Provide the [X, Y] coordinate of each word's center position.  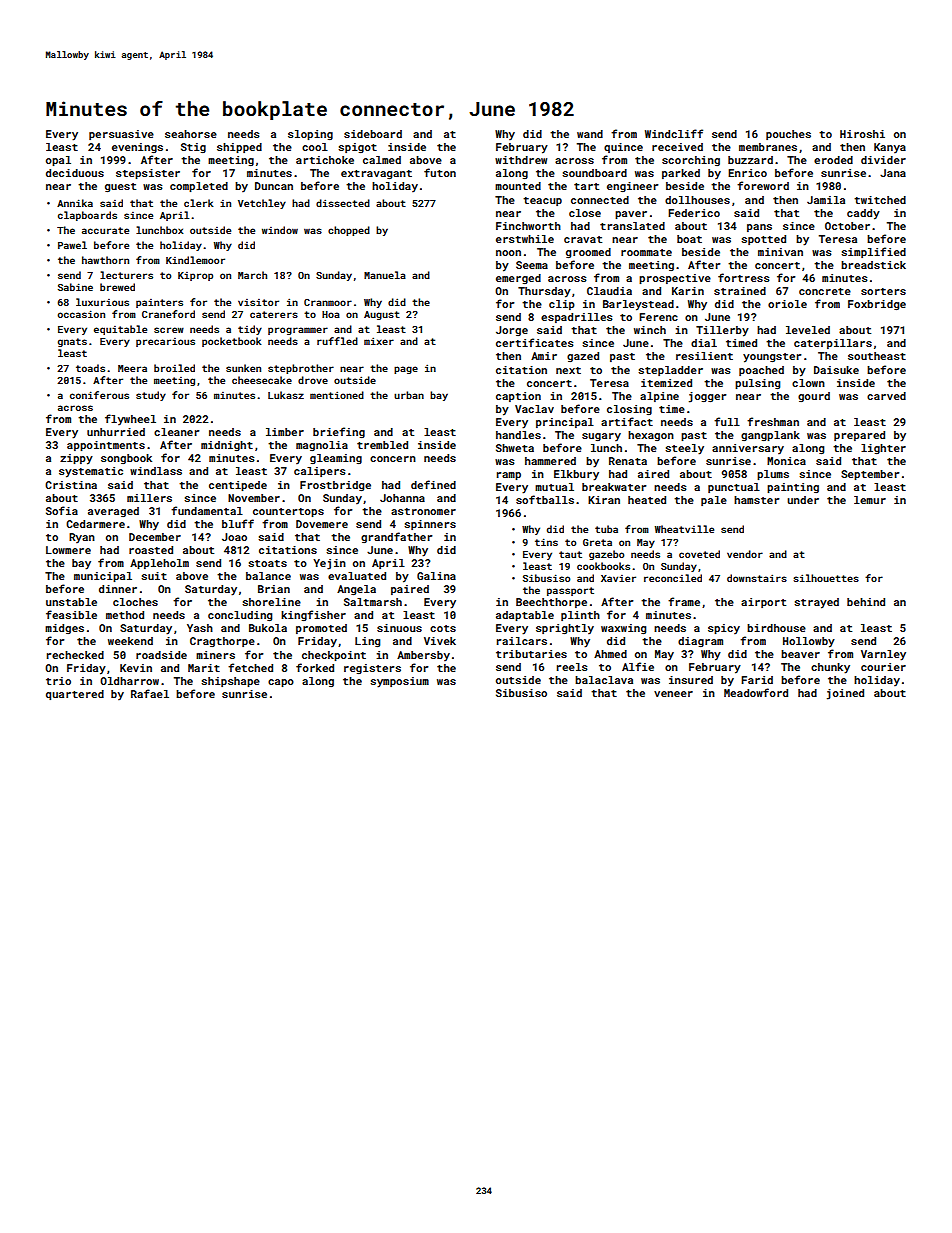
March [252, 275]
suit [154, 576]
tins [546, 542]
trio [58, 681]
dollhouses [697, 200]
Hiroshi [862, 134]
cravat [583, 239]
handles [518, 435]
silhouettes [826, 578]
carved [886, 396]
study [151, 396]
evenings [137, 148]
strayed [816, 603]
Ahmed [610, 654]
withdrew [521, 160]
